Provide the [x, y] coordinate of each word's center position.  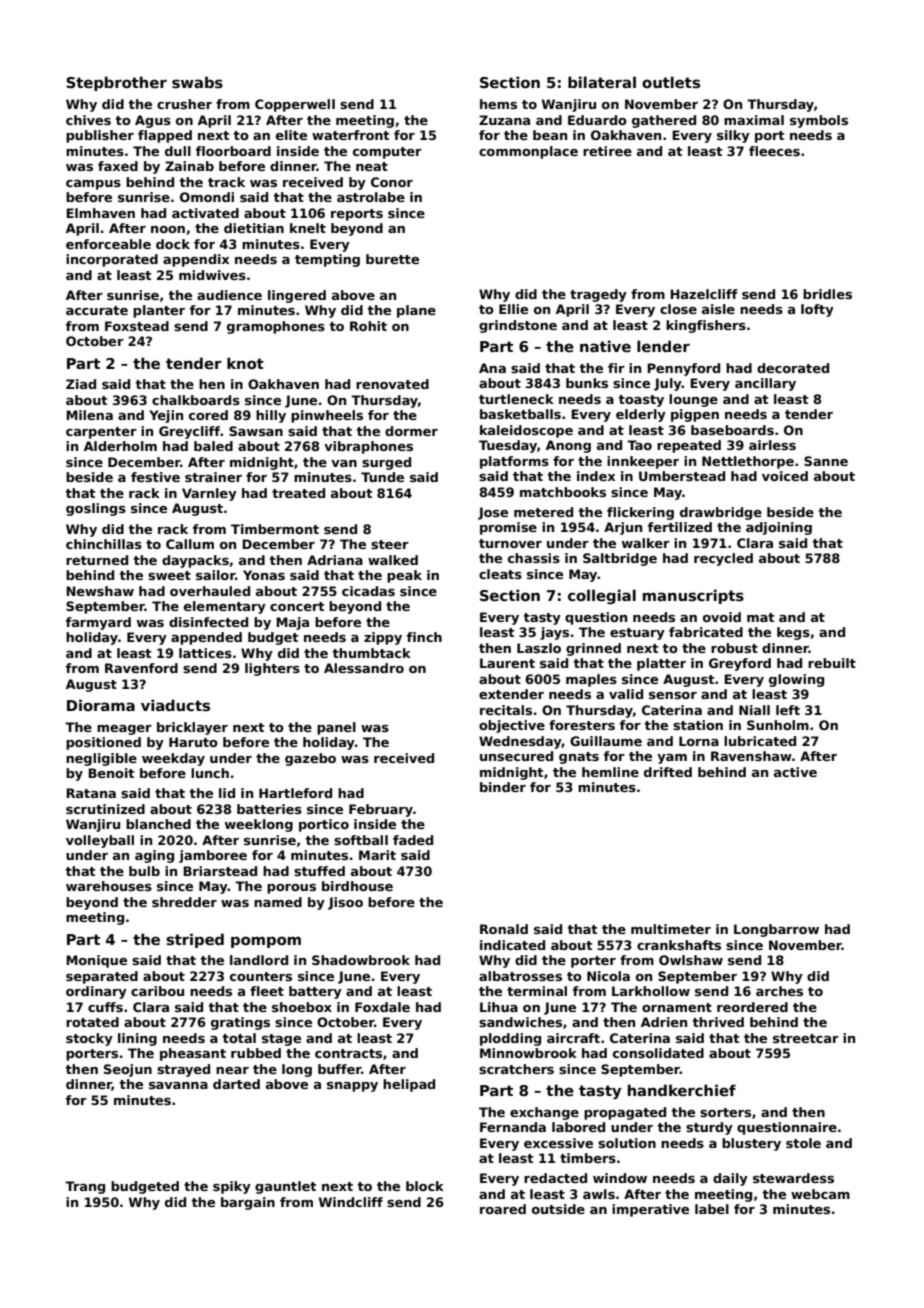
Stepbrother [116, 83]
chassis [534, 558]
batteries [269, 809]
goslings [96, 509]
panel [336, 728]
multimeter [671, 929]
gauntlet [286, 1187]
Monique [96, 961]
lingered [297, 296]
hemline [610, 772]
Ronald [504, 929]
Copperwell [295, 105]
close [678, 309]
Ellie [513, 309]
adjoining [779, 528]
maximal [754, 120]
